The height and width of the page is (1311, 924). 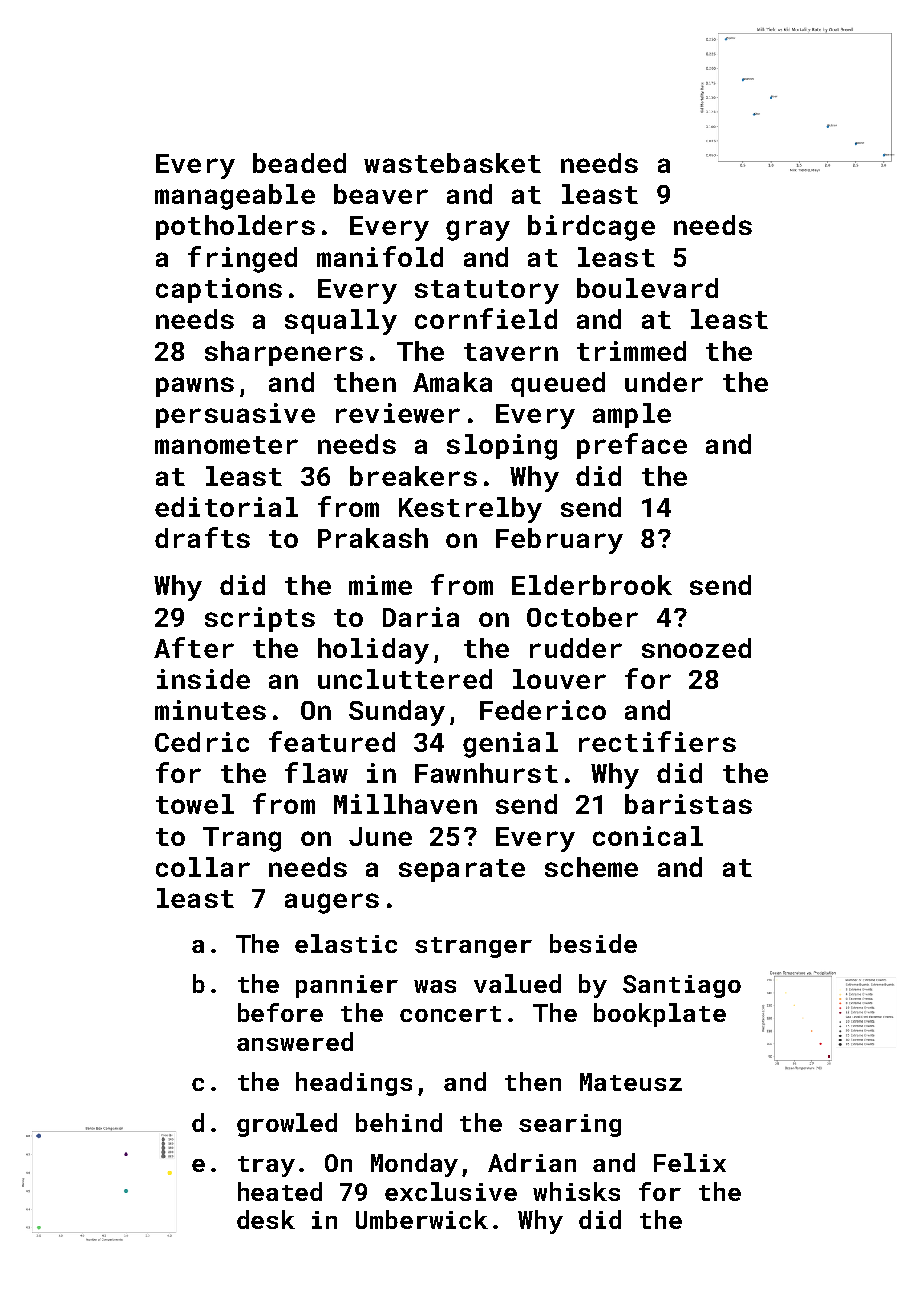 What do you see at coordinates (690, 1162) in the page?
I see `Felix` at bounding box center [690, 1162].
